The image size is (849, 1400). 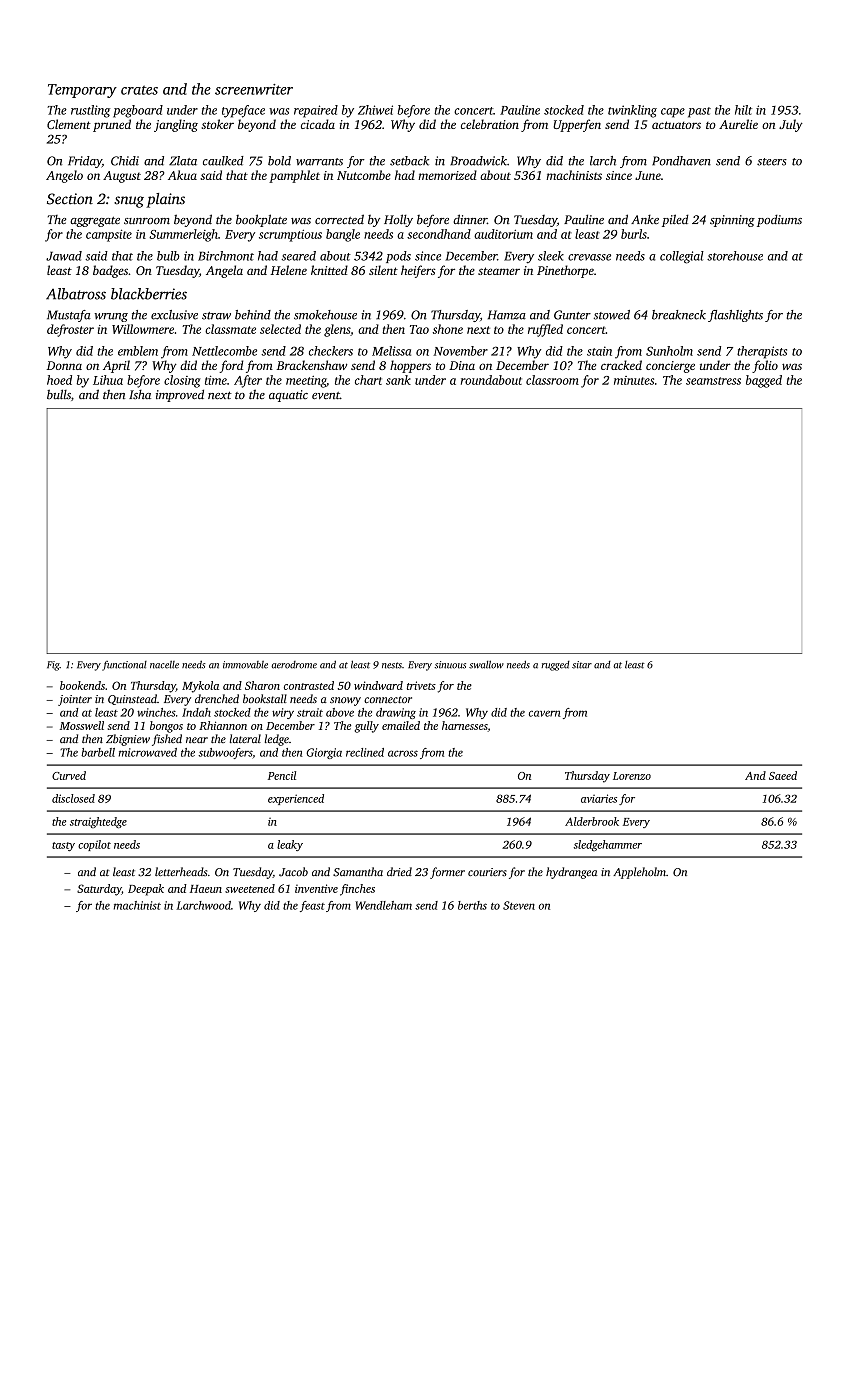 I want to click on Zhiwei, so click(x=375, y=110).
